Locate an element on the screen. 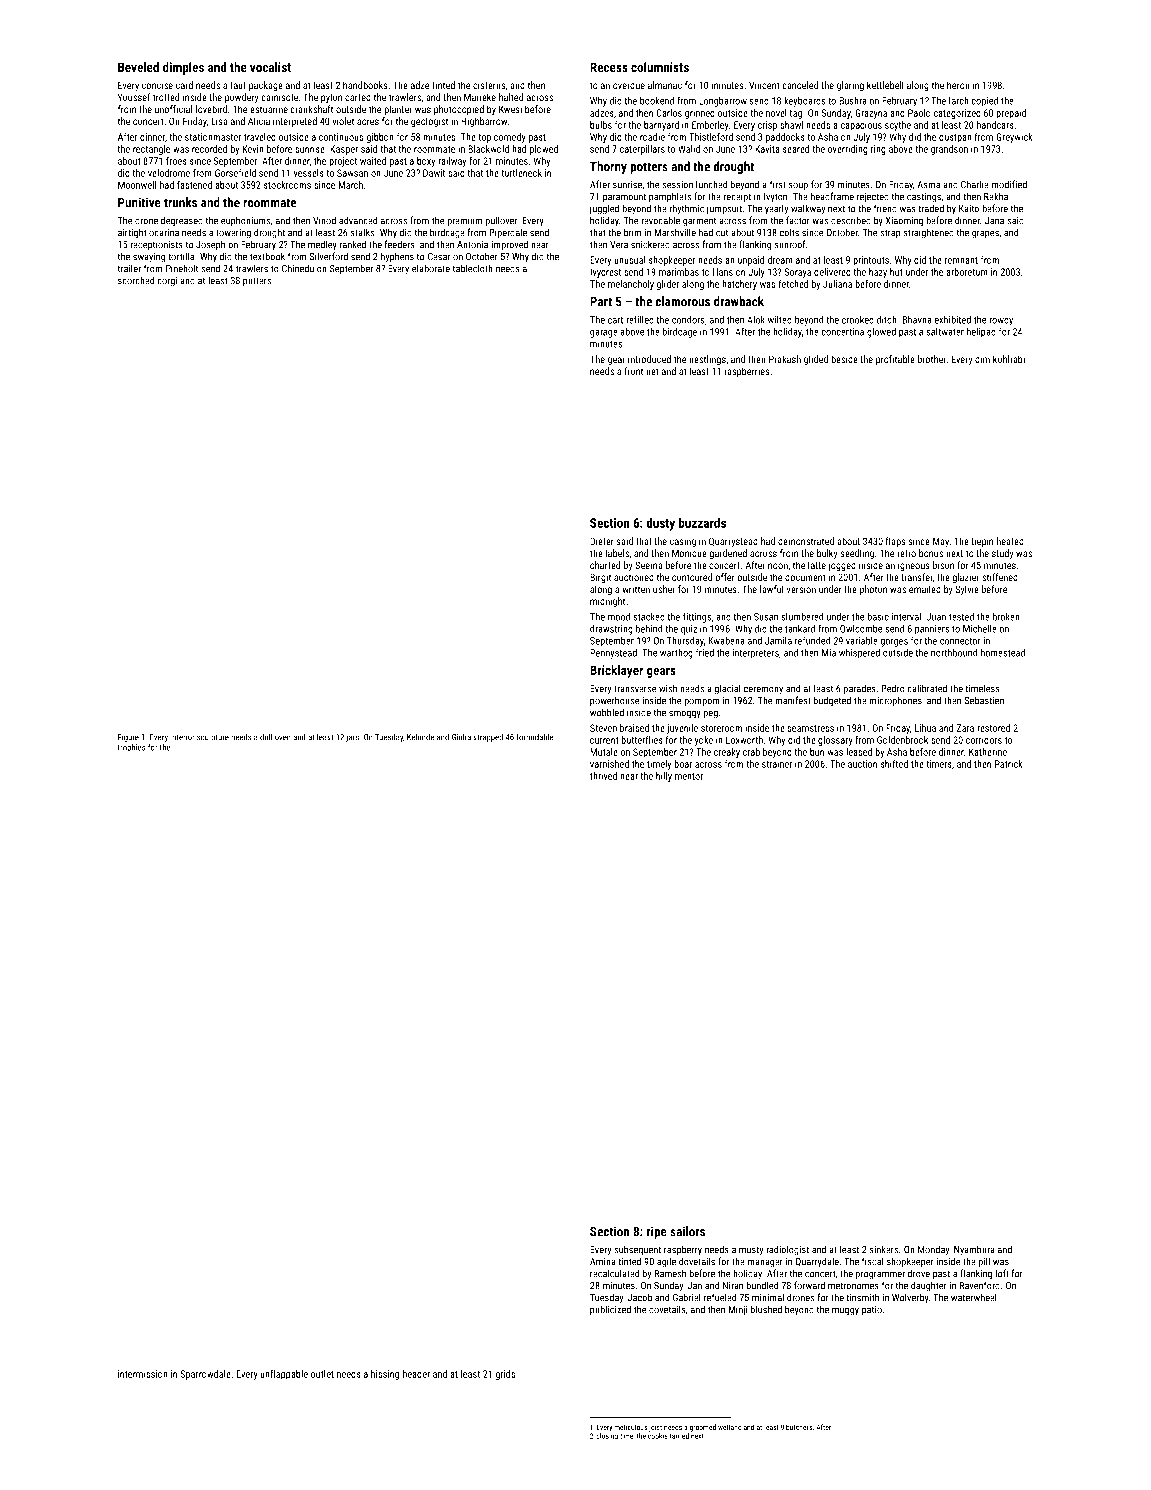 This screenshot has height=1490, width=1151. Moonwell is located at coordinates (137, 185).
